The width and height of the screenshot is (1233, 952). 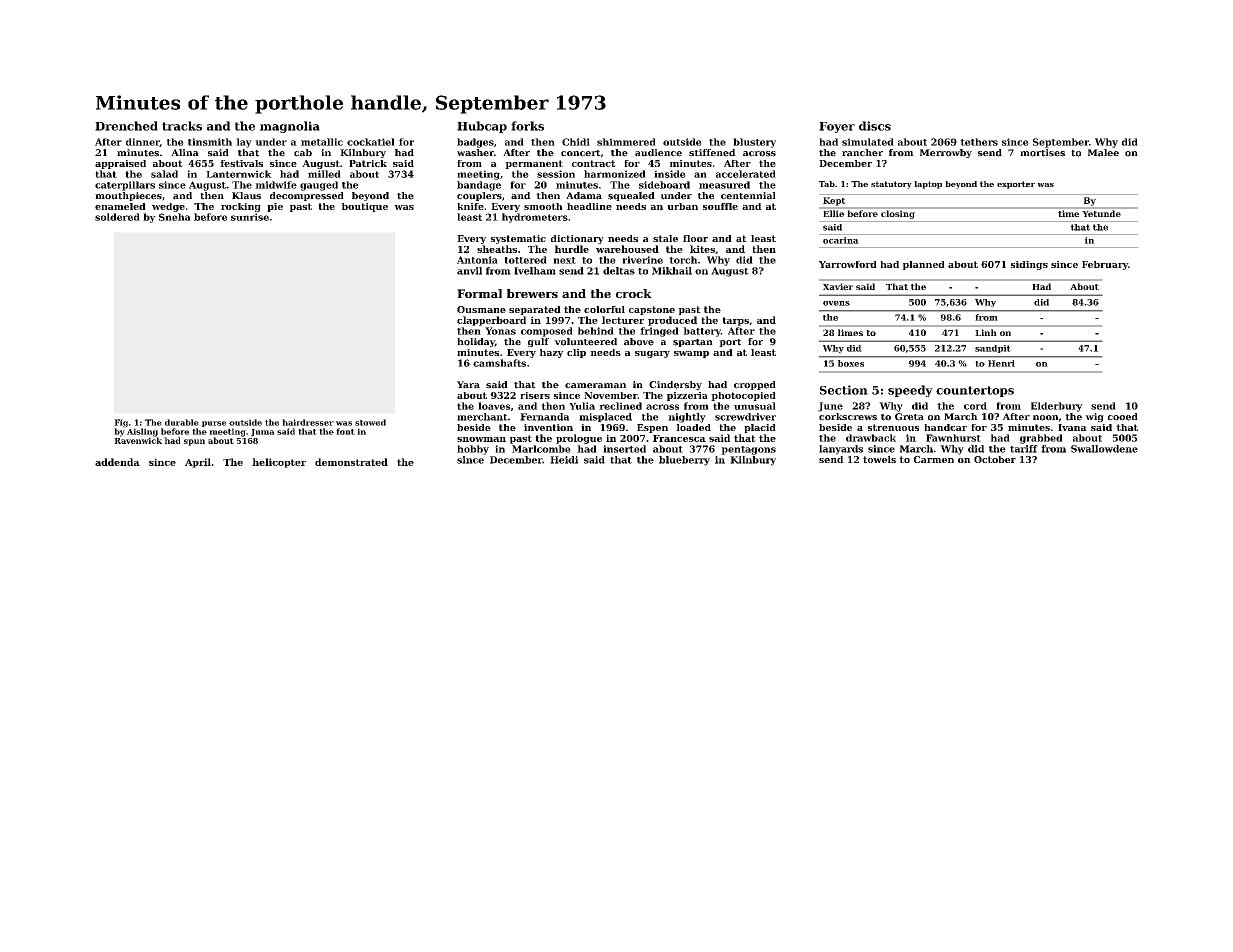 I want to click on Cindersby, so click(x=675, y=385).
